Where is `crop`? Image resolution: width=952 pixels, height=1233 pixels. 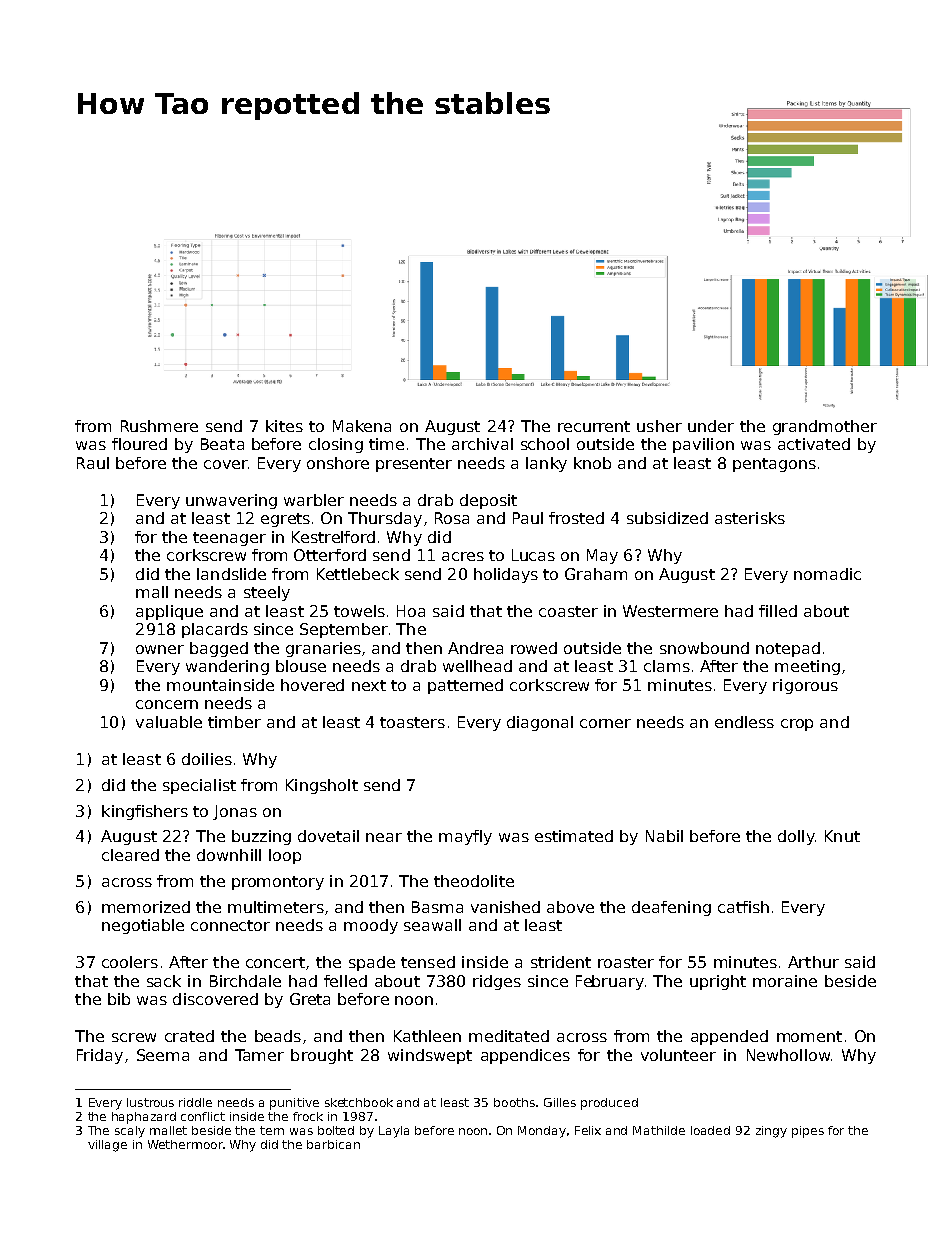 crop is located at coordinates (797, 725).
